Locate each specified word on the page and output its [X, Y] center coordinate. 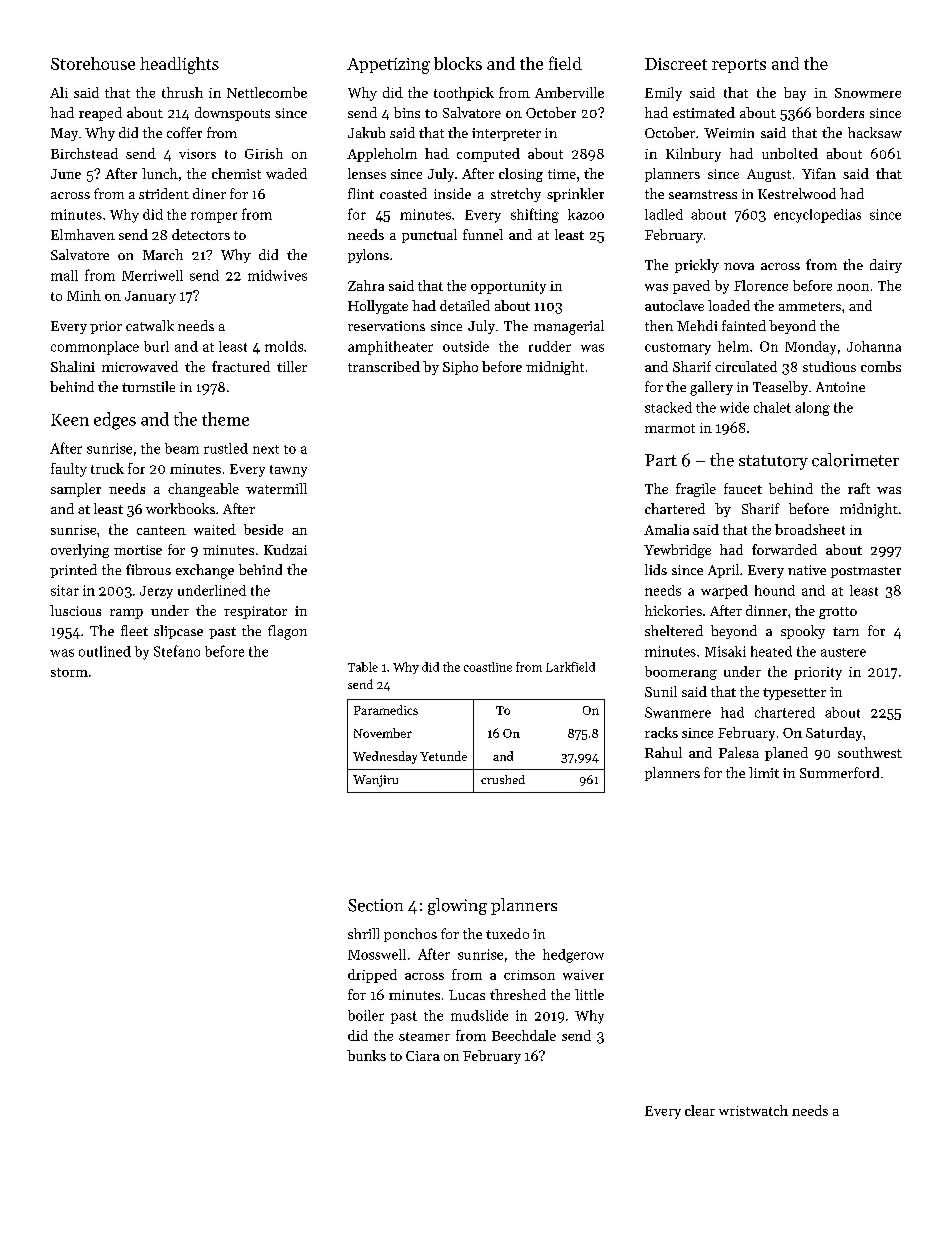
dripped [372, 976]
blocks [458, 63]
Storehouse [93, 63]
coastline [488, 667]
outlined [105, 651]
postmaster [866, 572]
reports [739, 66]
